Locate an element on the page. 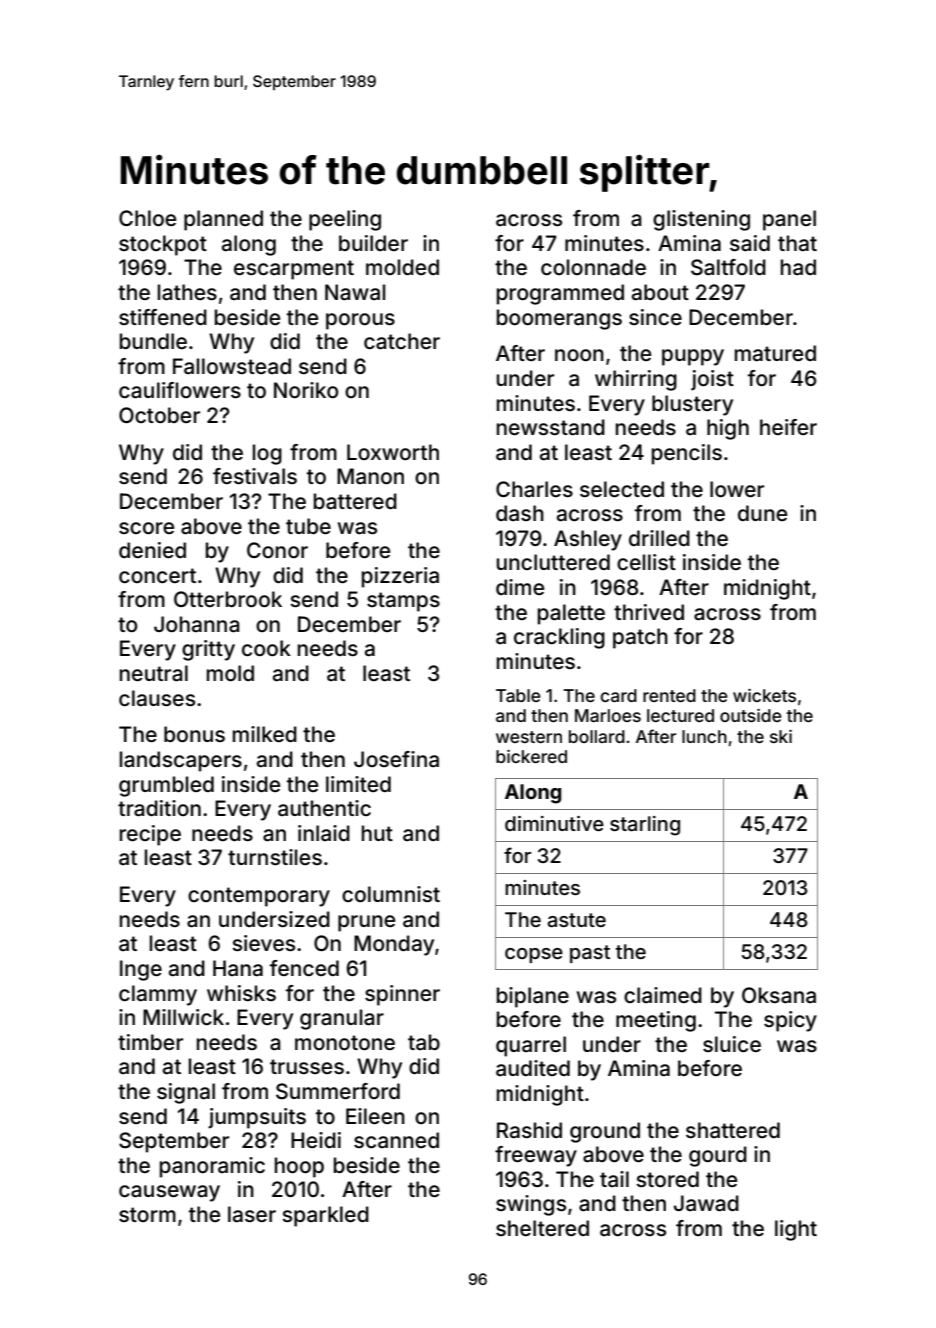 Image resolution: width=936 pixels, height=1328 pixels. sparkled is located at coordinates (325, 1216).
